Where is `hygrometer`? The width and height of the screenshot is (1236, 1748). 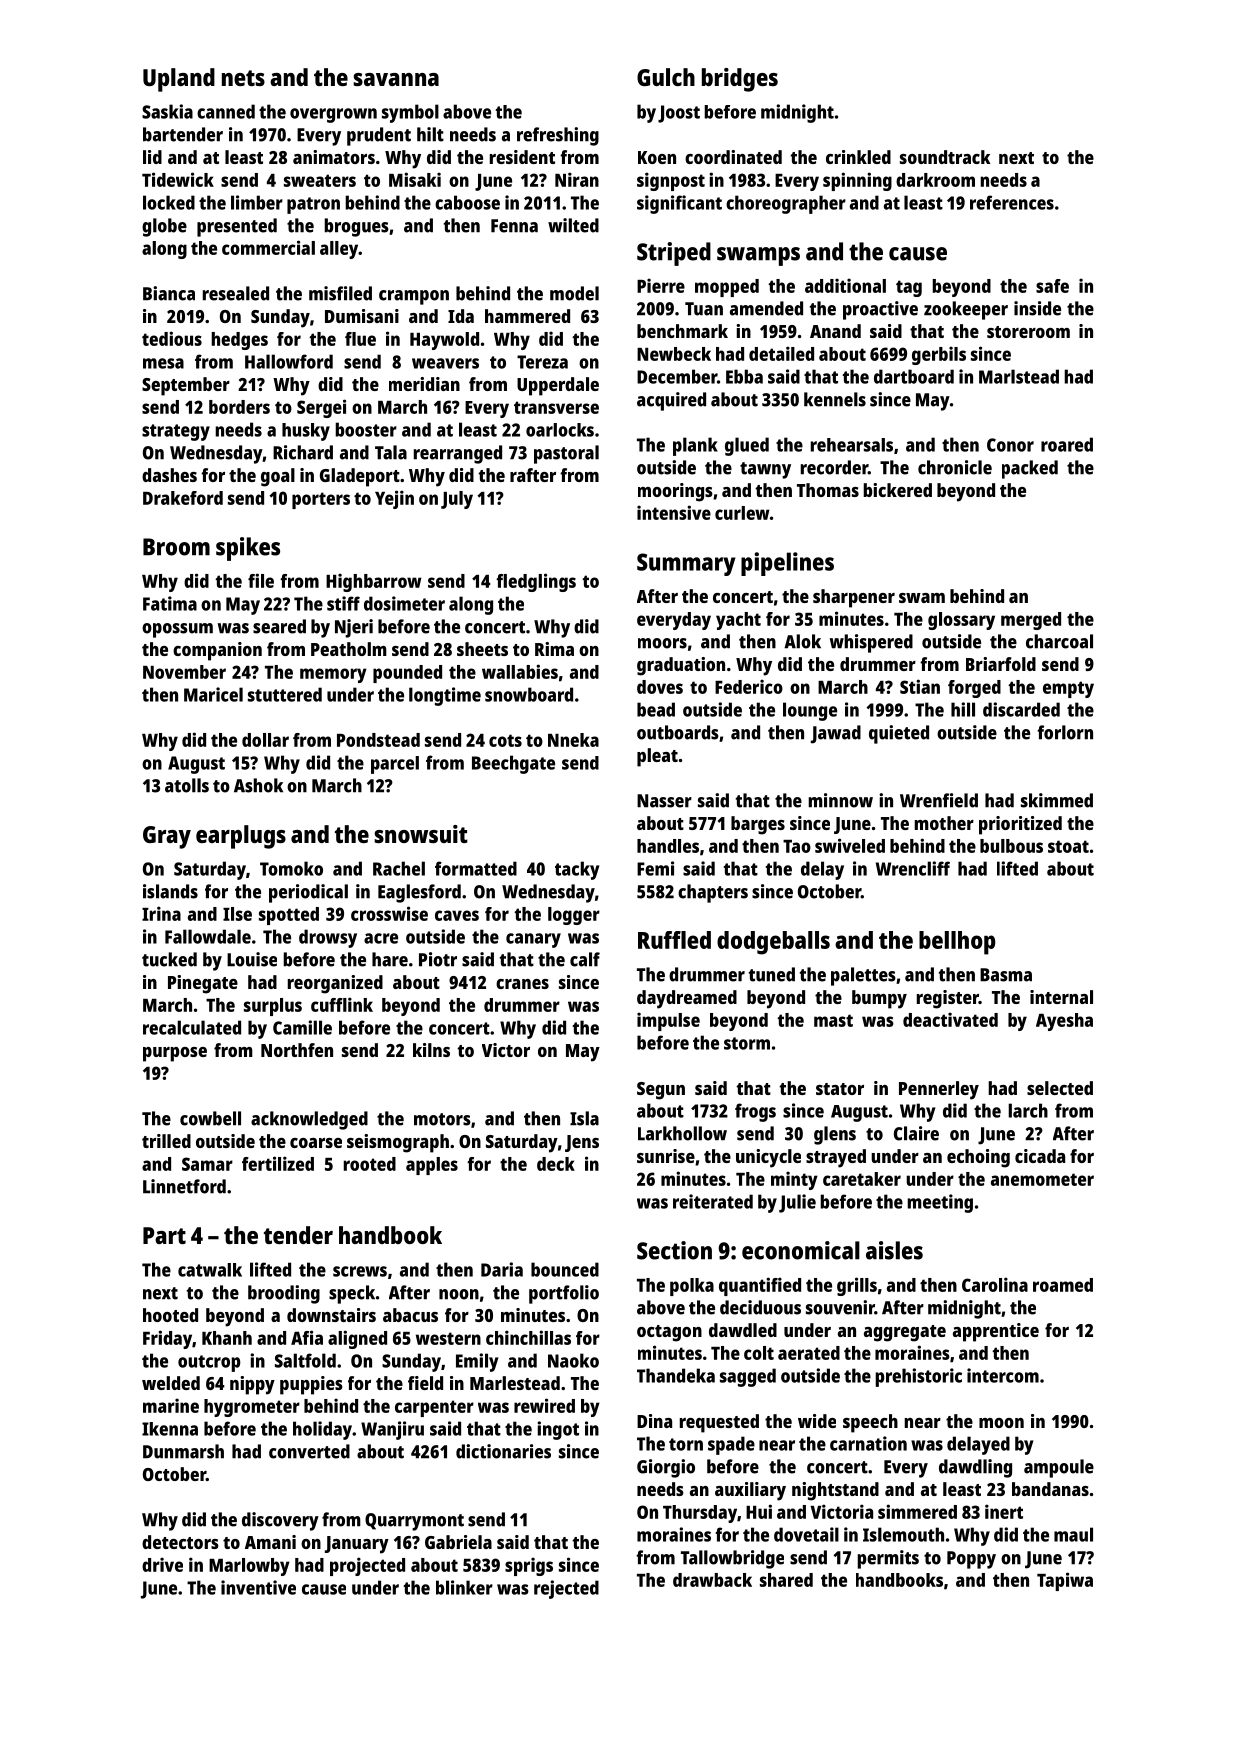 hygrometer is located at coordinates (252, 1408).
